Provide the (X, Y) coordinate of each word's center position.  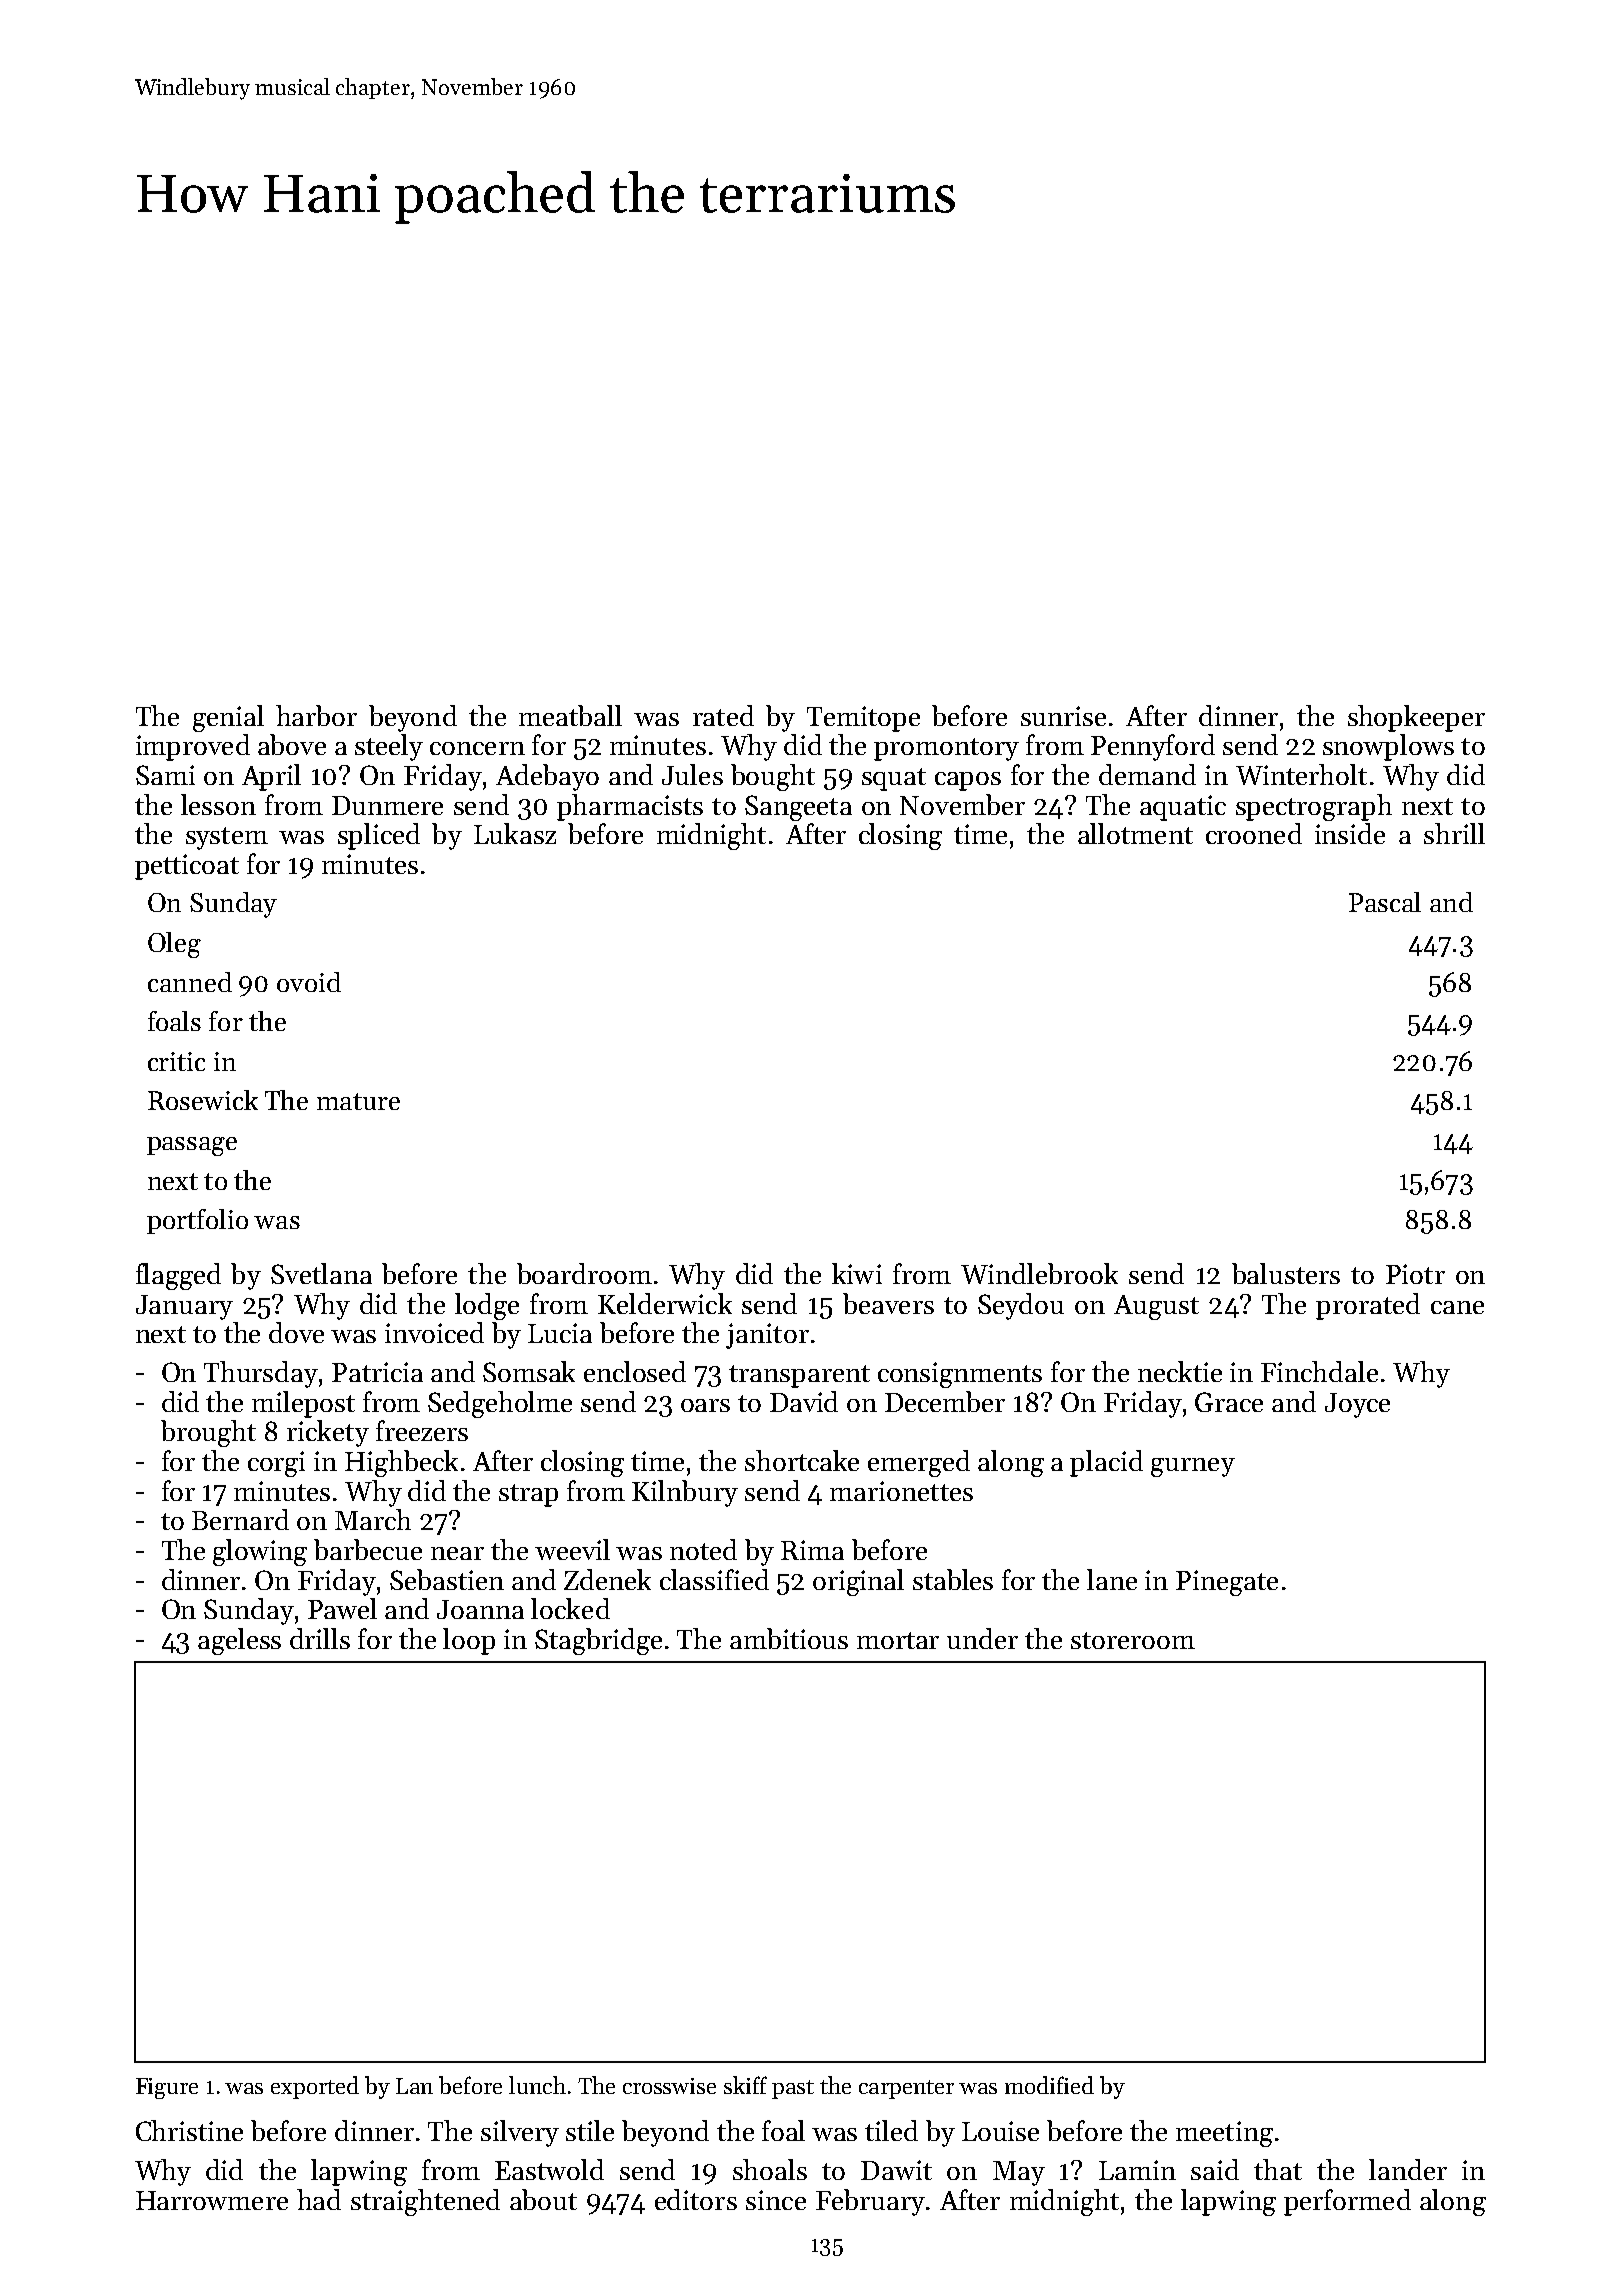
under (982, 1638)
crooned (1254, 833)
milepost (303, 1404)
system (227, 838)
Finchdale (1319, 1371)
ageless (239, 1641)
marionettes (901, 1491)
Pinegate (1227, 1583)
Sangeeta (798, 808)
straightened (425, 2202)
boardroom (584, 1273)
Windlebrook (1039, 1273)
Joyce (1357, 1405)
